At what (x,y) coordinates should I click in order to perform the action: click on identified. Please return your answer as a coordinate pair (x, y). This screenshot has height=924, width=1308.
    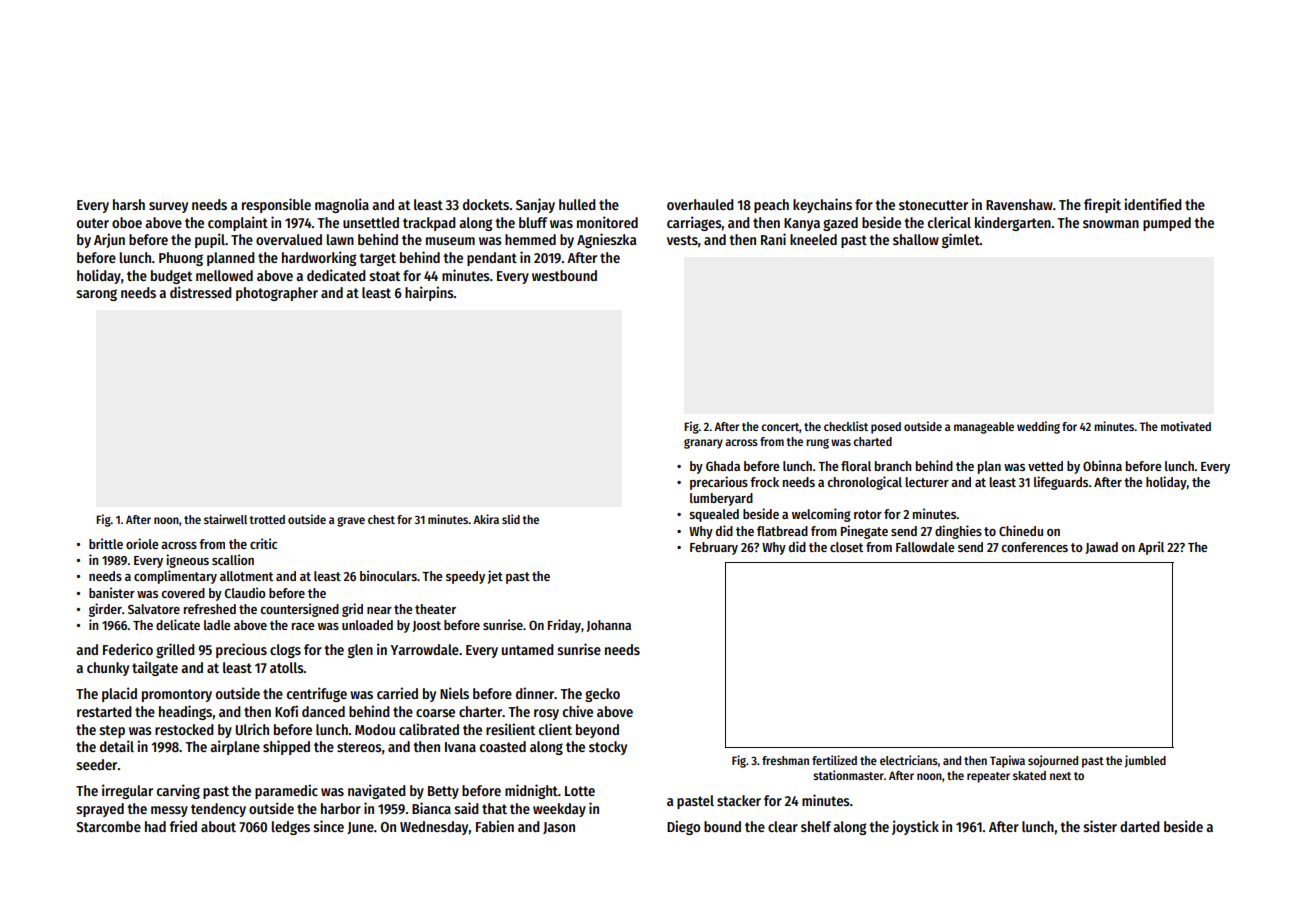
    Looking at the image, I should click on (1153, 204).
